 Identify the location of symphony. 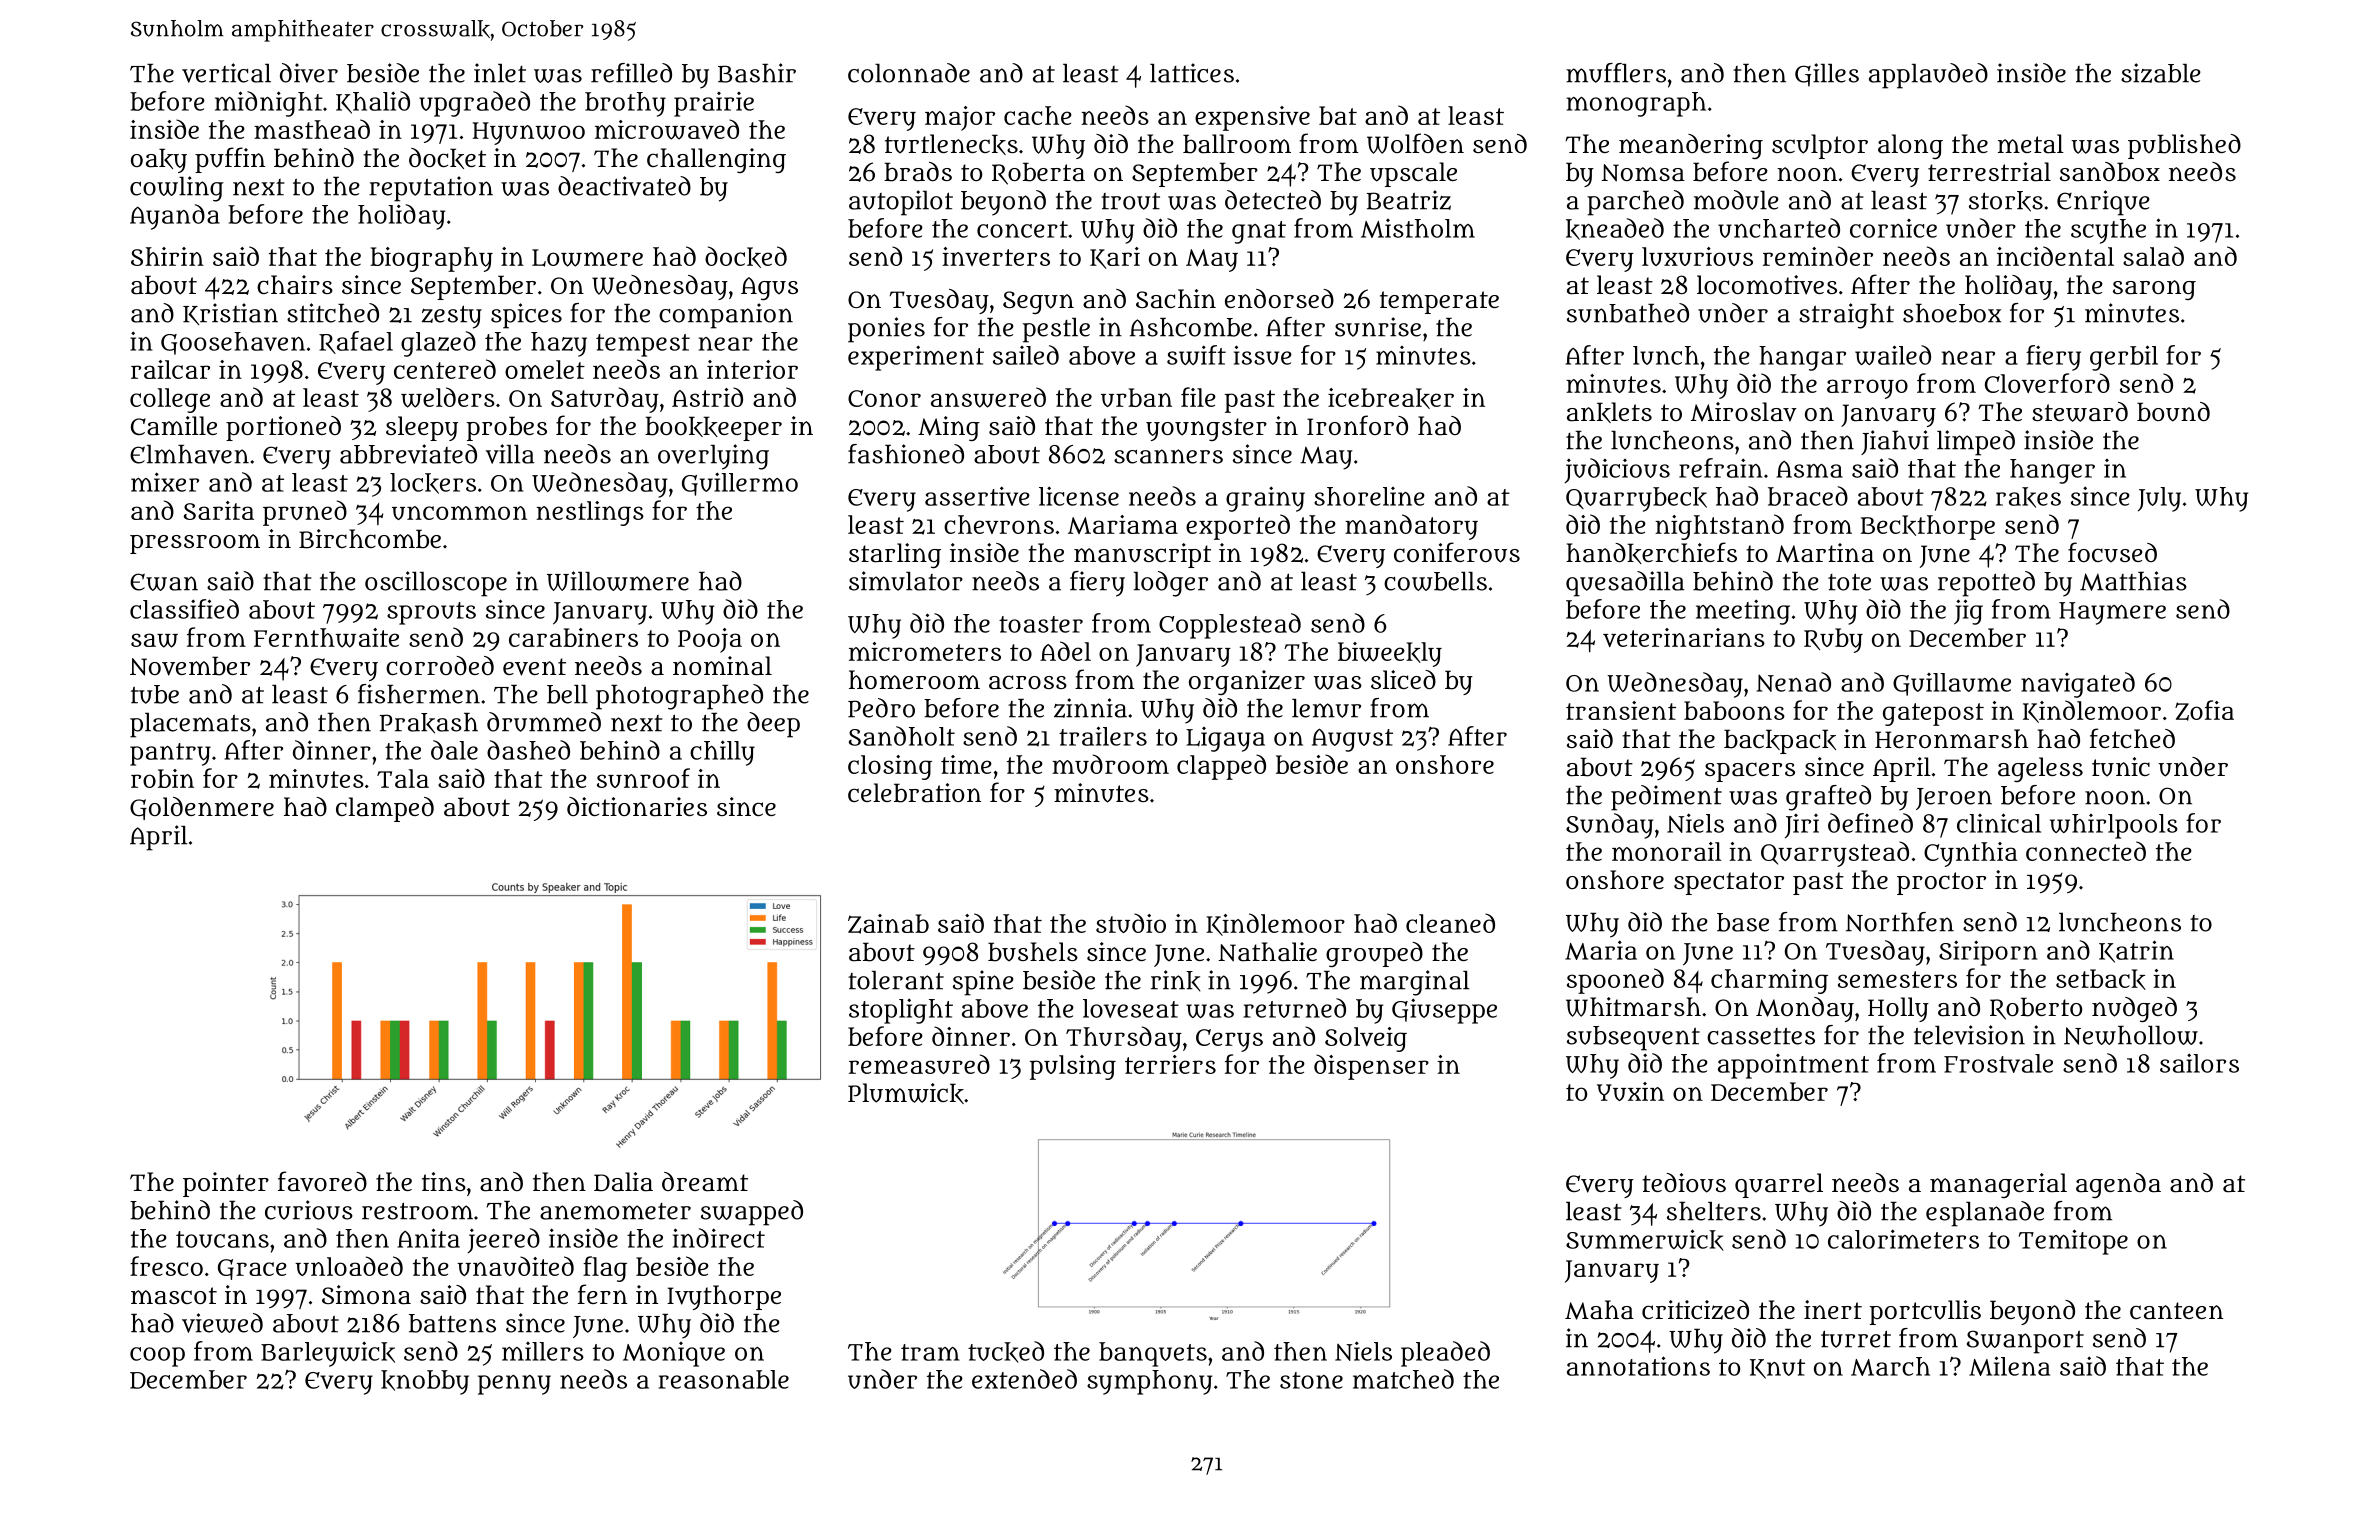
(1149, 1382).
